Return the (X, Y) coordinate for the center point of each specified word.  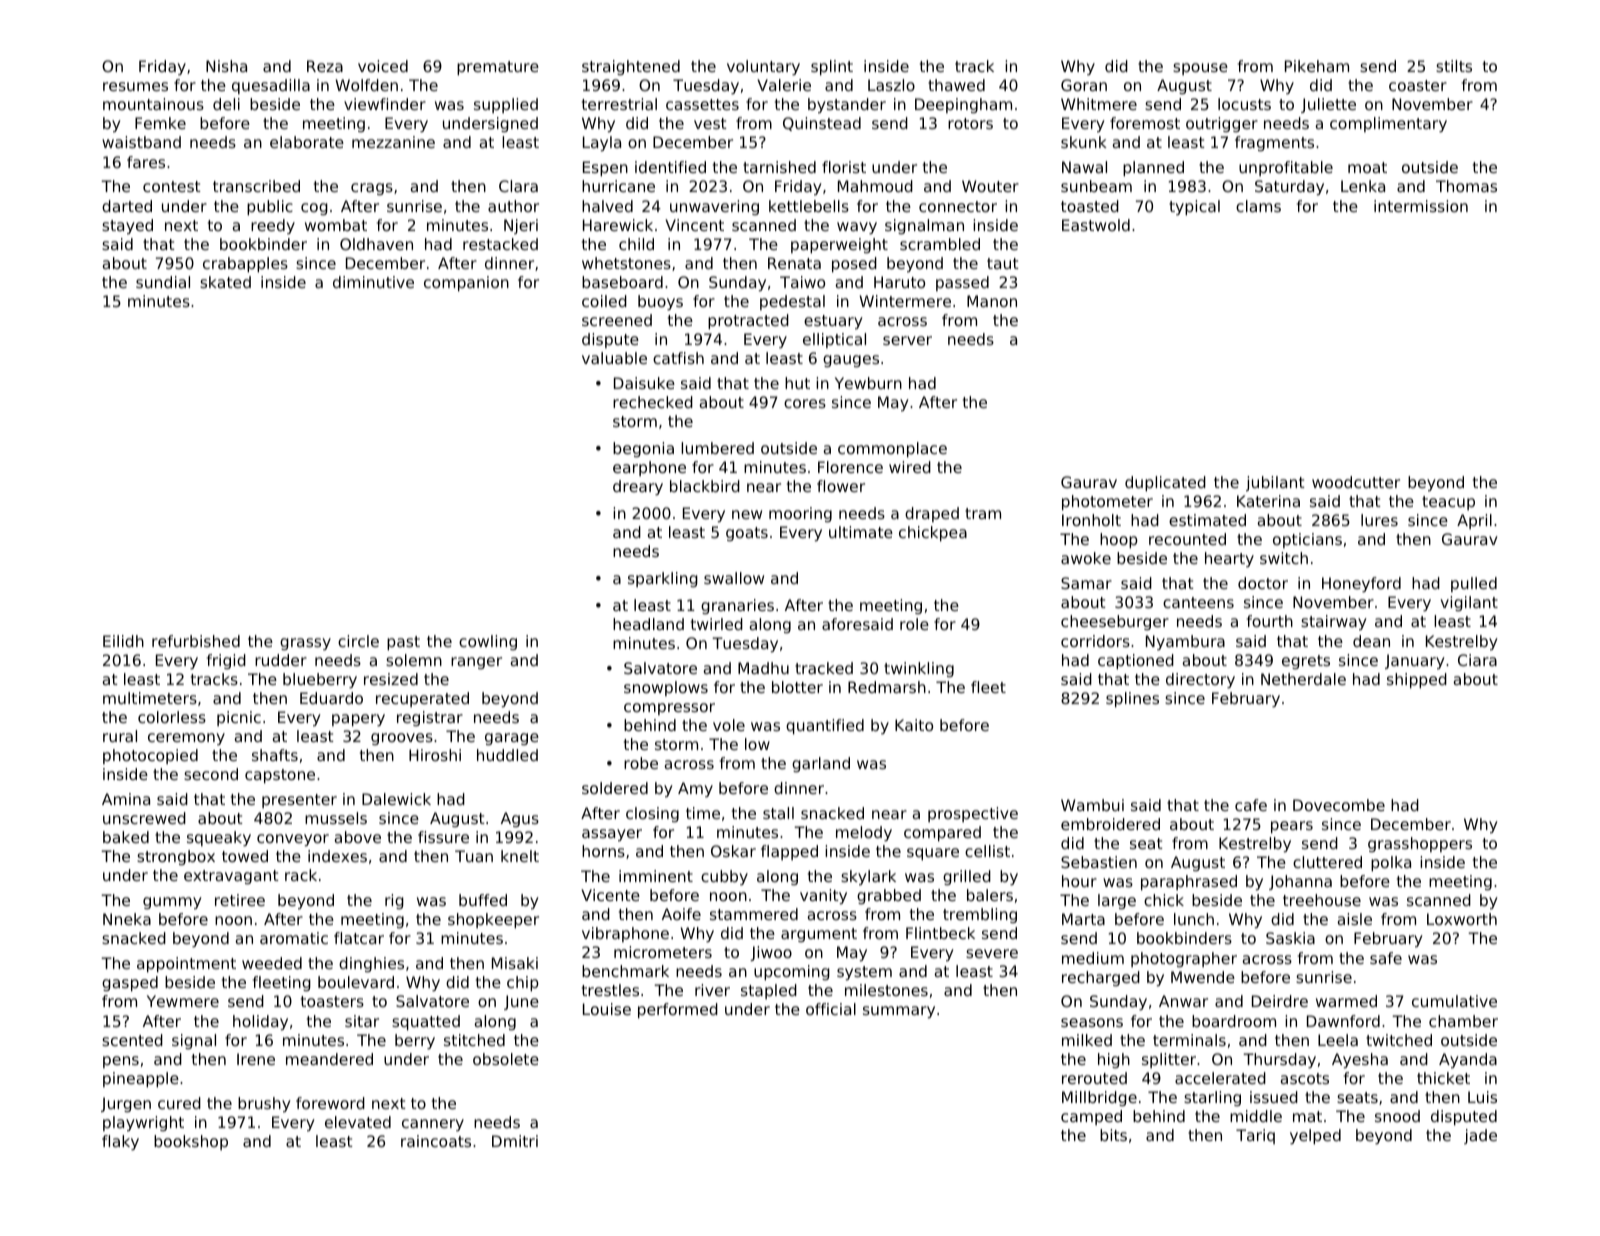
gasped (130, 984)
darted (127, 206)
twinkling (919, 669)
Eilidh (123, 641)
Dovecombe (1339, 805)
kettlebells (809, 206)
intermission (1421, 206)
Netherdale (1303, 679)
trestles (610, 990)
